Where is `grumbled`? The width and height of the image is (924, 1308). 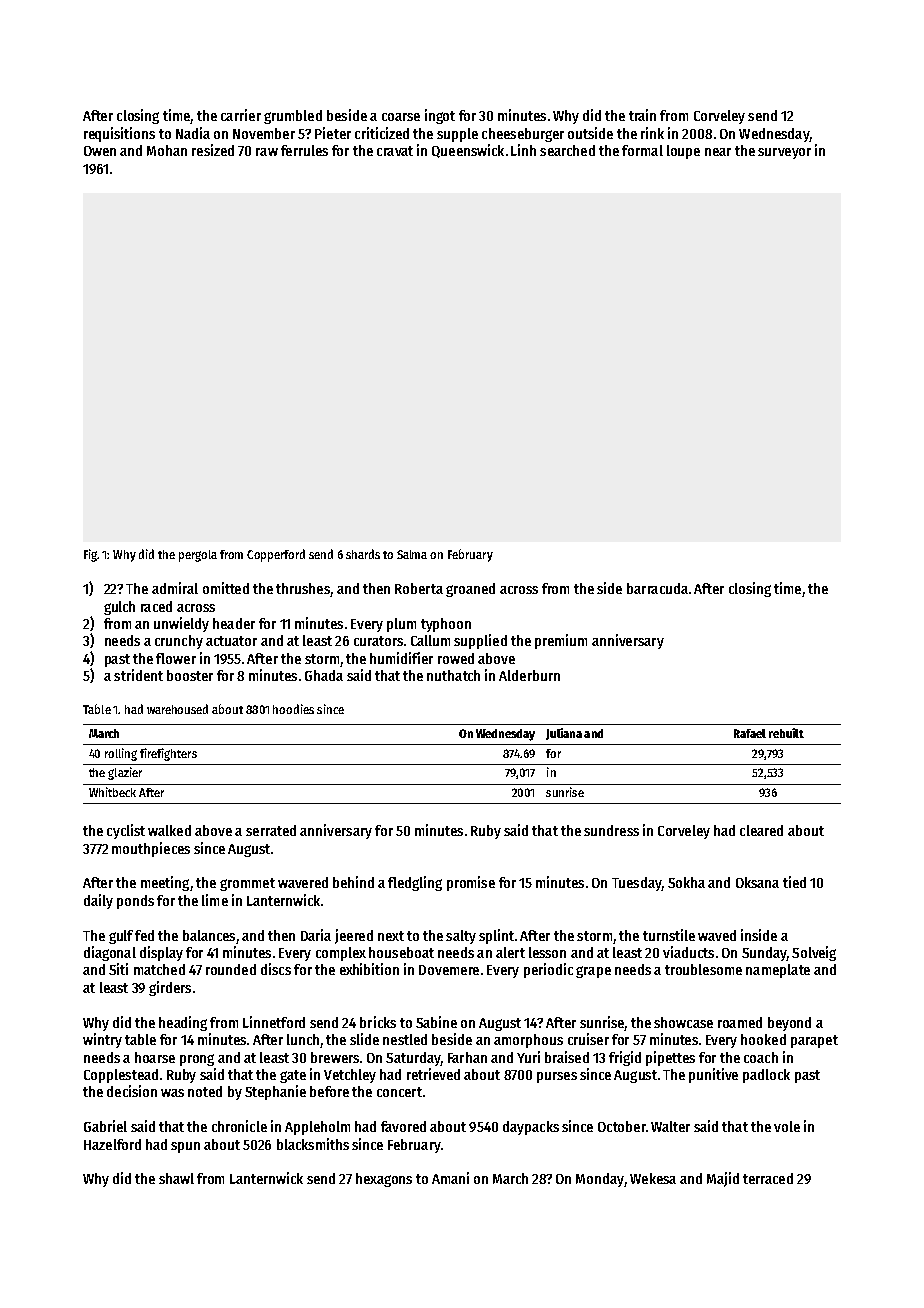
grumbled is located at coordinates (293, 117).
